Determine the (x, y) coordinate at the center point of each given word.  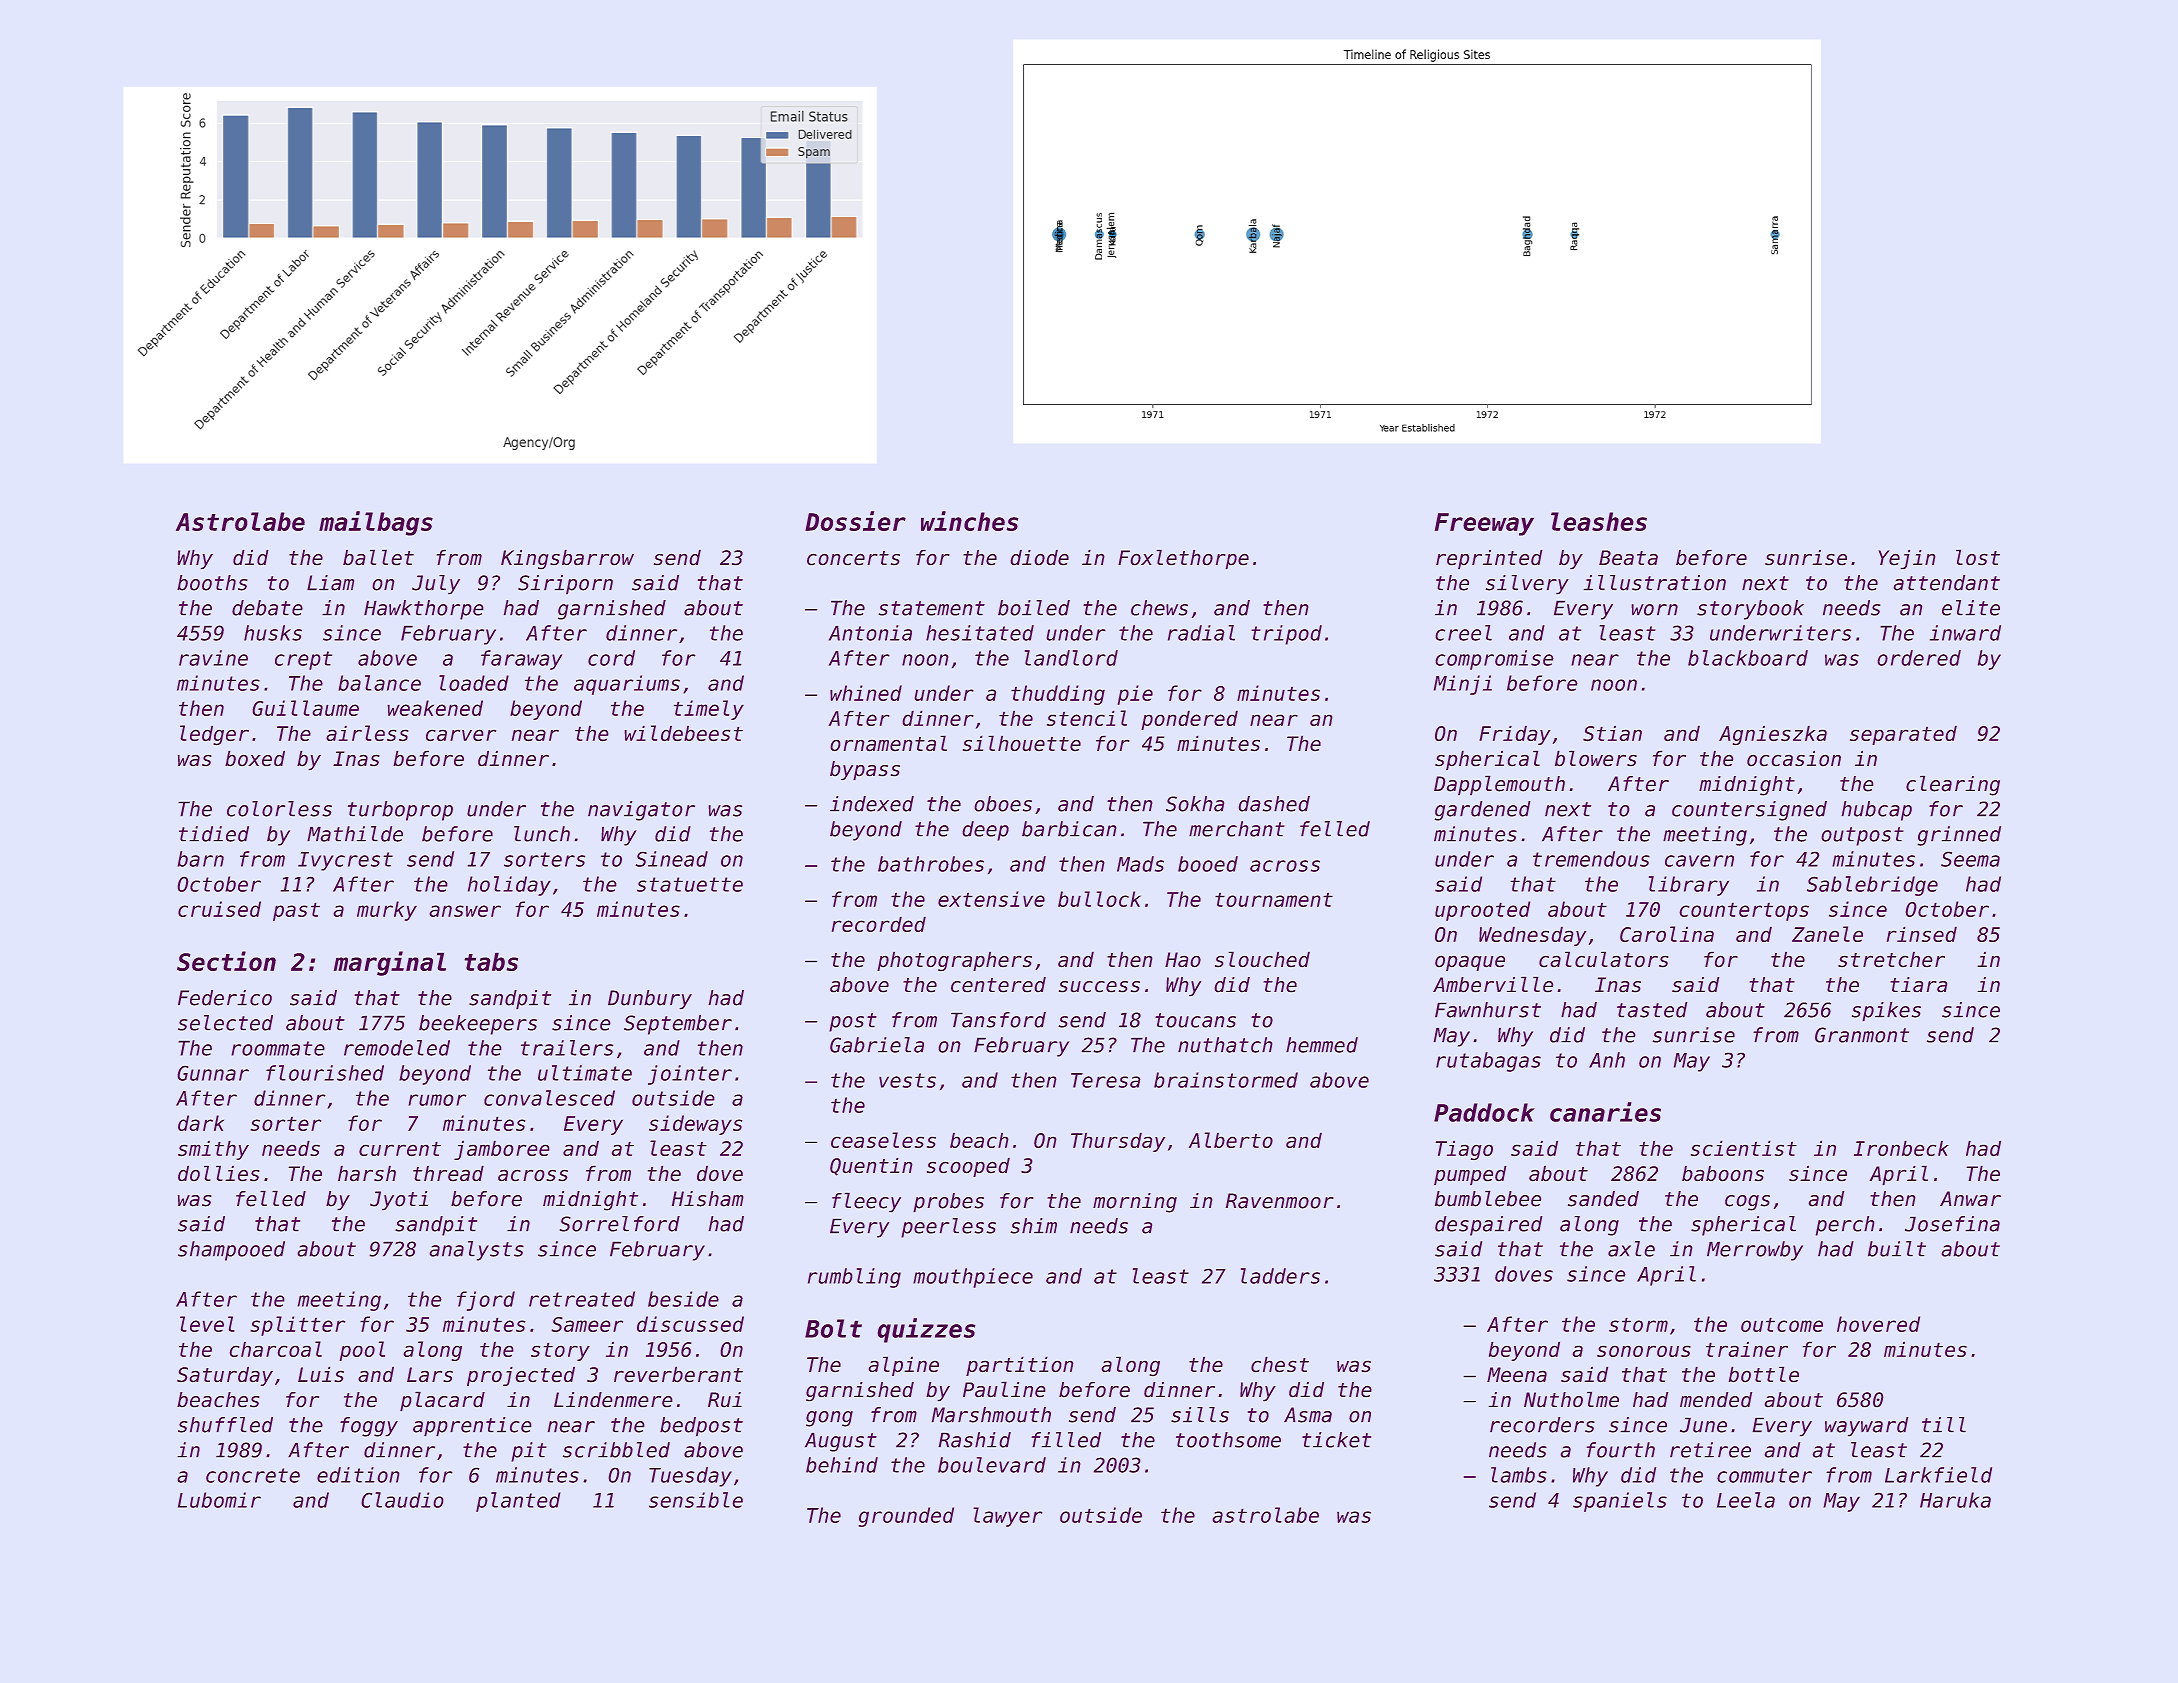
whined (866, 693)
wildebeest (683, 733)
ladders (1280, 1276)
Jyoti (399, 1201)
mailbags (376, 523)
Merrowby (1755, 1251)
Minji (1463, 685)
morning (1135, 1203)
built (1897, 1249)
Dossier (855, 521)
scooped (968, 1167)
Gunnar (213, 1073)
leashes (1599, 521)
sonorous (1644, 1351)
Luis (321, 1374)
